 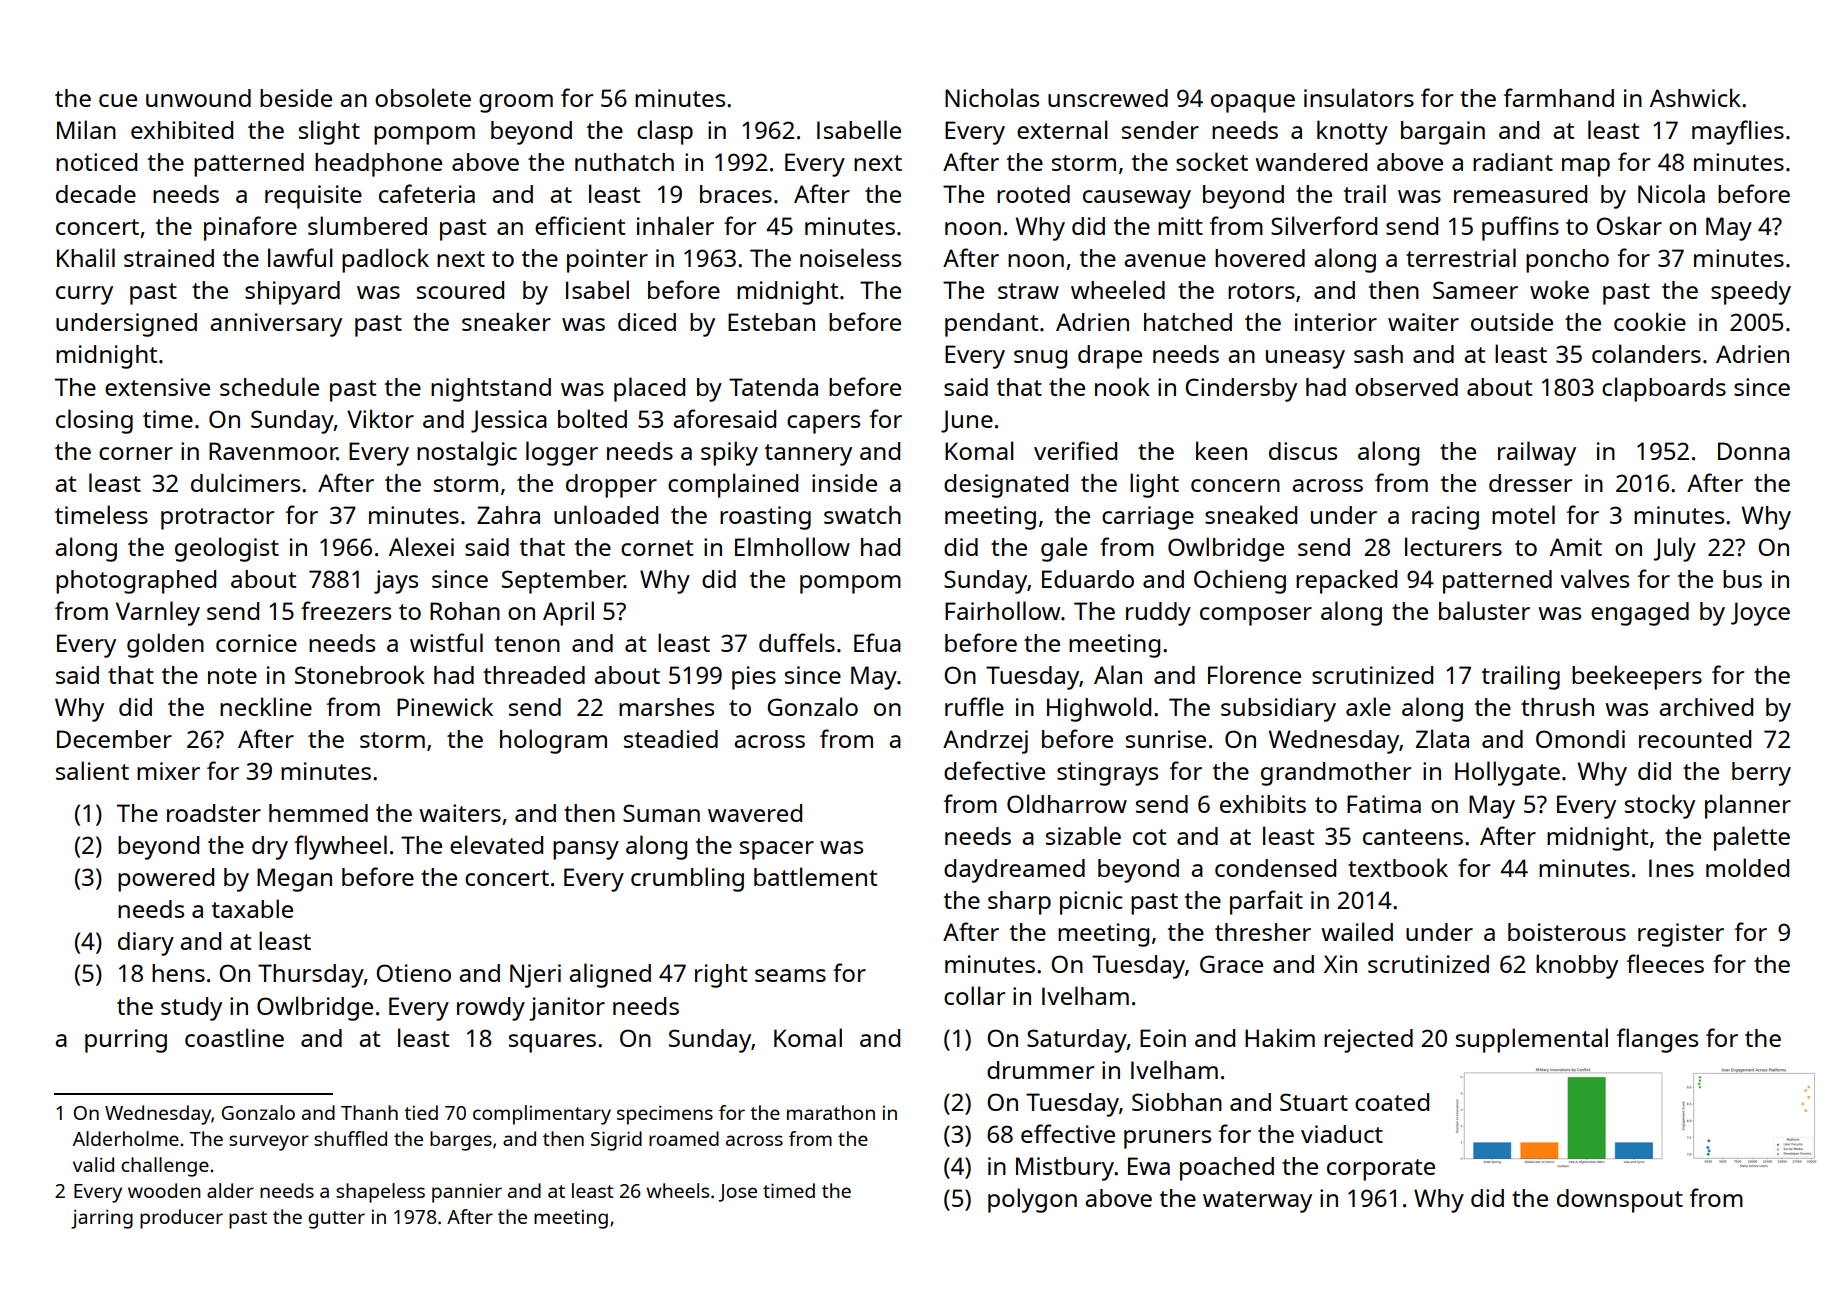 I want to click on capers, so click(x=823, y=424).
